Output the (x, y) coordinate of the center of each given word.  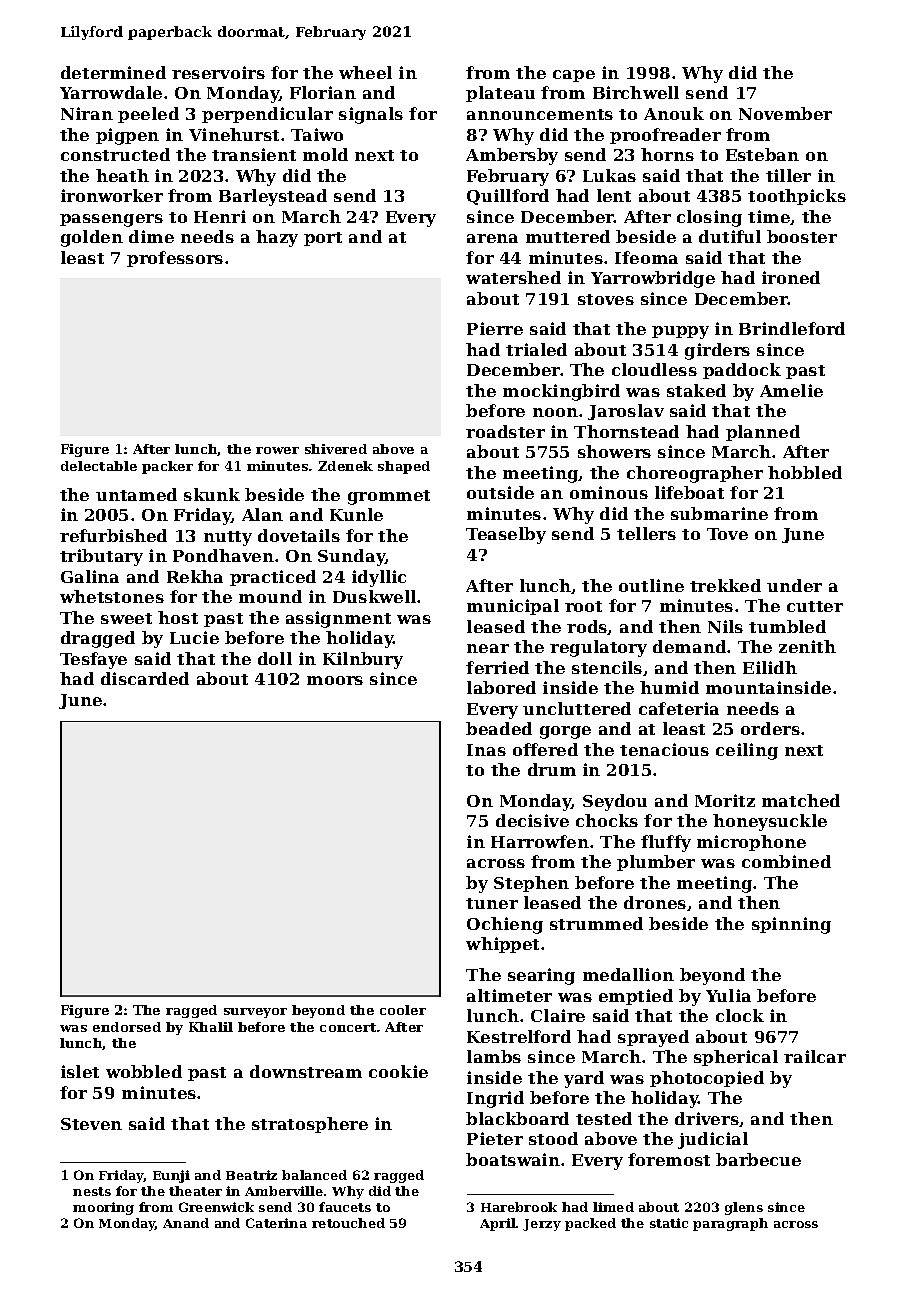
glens (744, 1208)
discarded (145, 678)
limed (613, 1207)
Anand (186, 1223)
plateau (500, 94)
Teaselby (506, 535)
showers (614, 451)
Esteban (762, 154)
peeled (148, 115)
